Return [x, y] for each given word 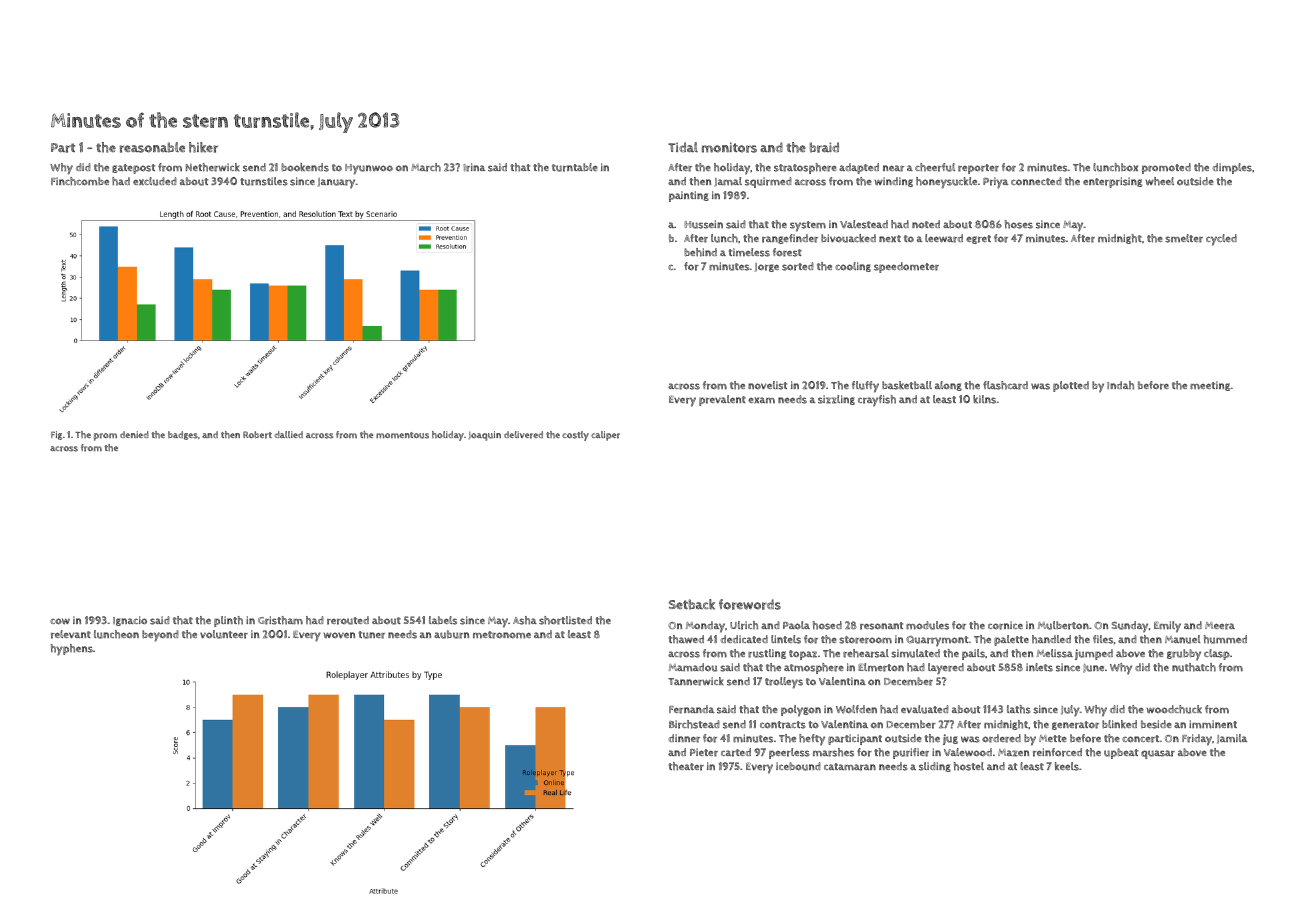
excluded [155, 181]
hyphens [72, 650]
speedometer [906, 267]
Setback [692, 604]
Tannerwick [696, 681]
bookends [305, 167]
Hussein [703, 224]
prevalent [722, 400]
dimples [1232, 168]
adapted [859, 168]
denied [134, 434]
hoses [1019, 224]
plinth [228, 621]
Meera [1220, 626]
